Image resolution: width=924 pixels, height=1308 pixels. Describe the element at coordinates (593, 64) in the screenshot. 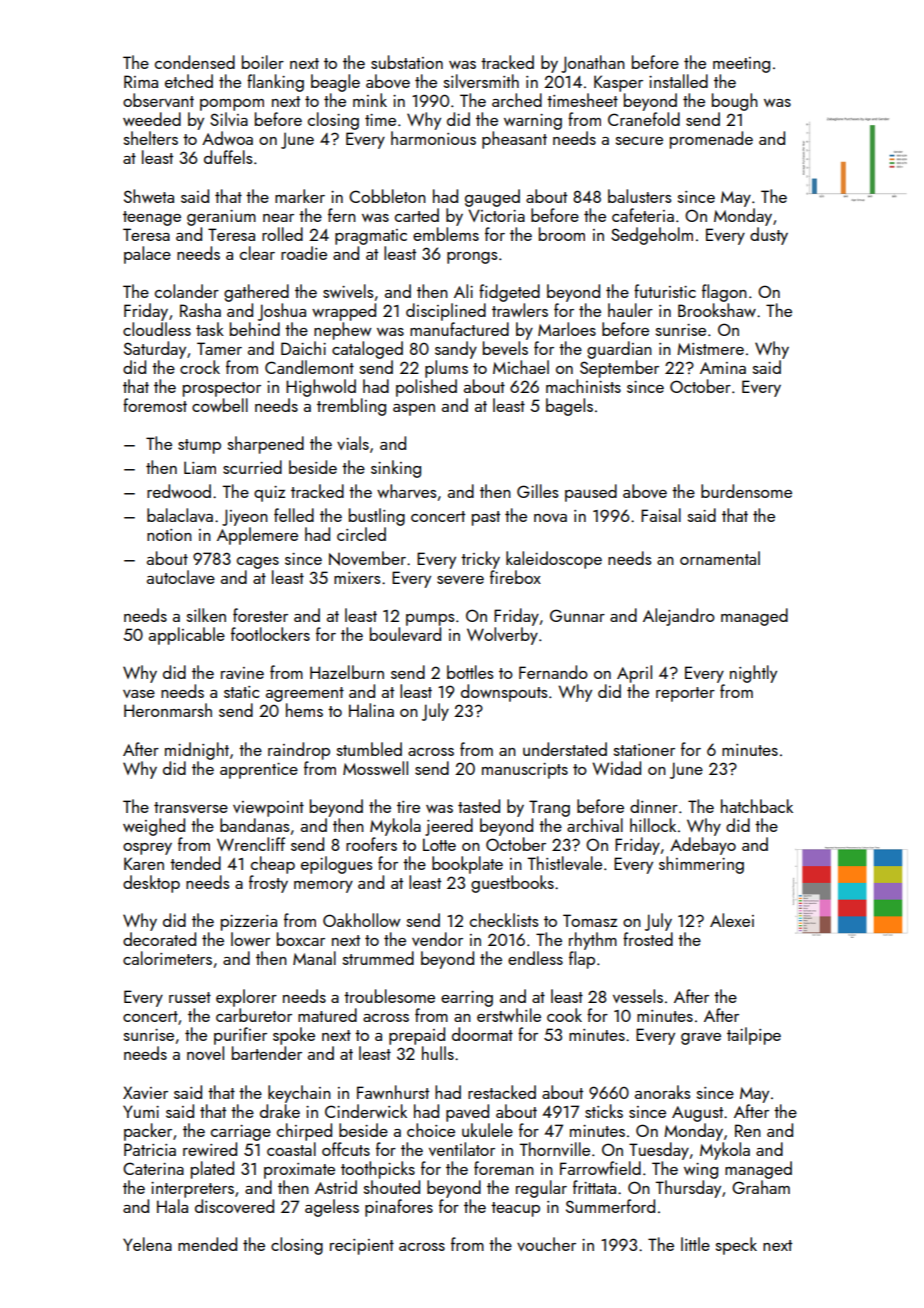

I see `Jonathan` at that location.
